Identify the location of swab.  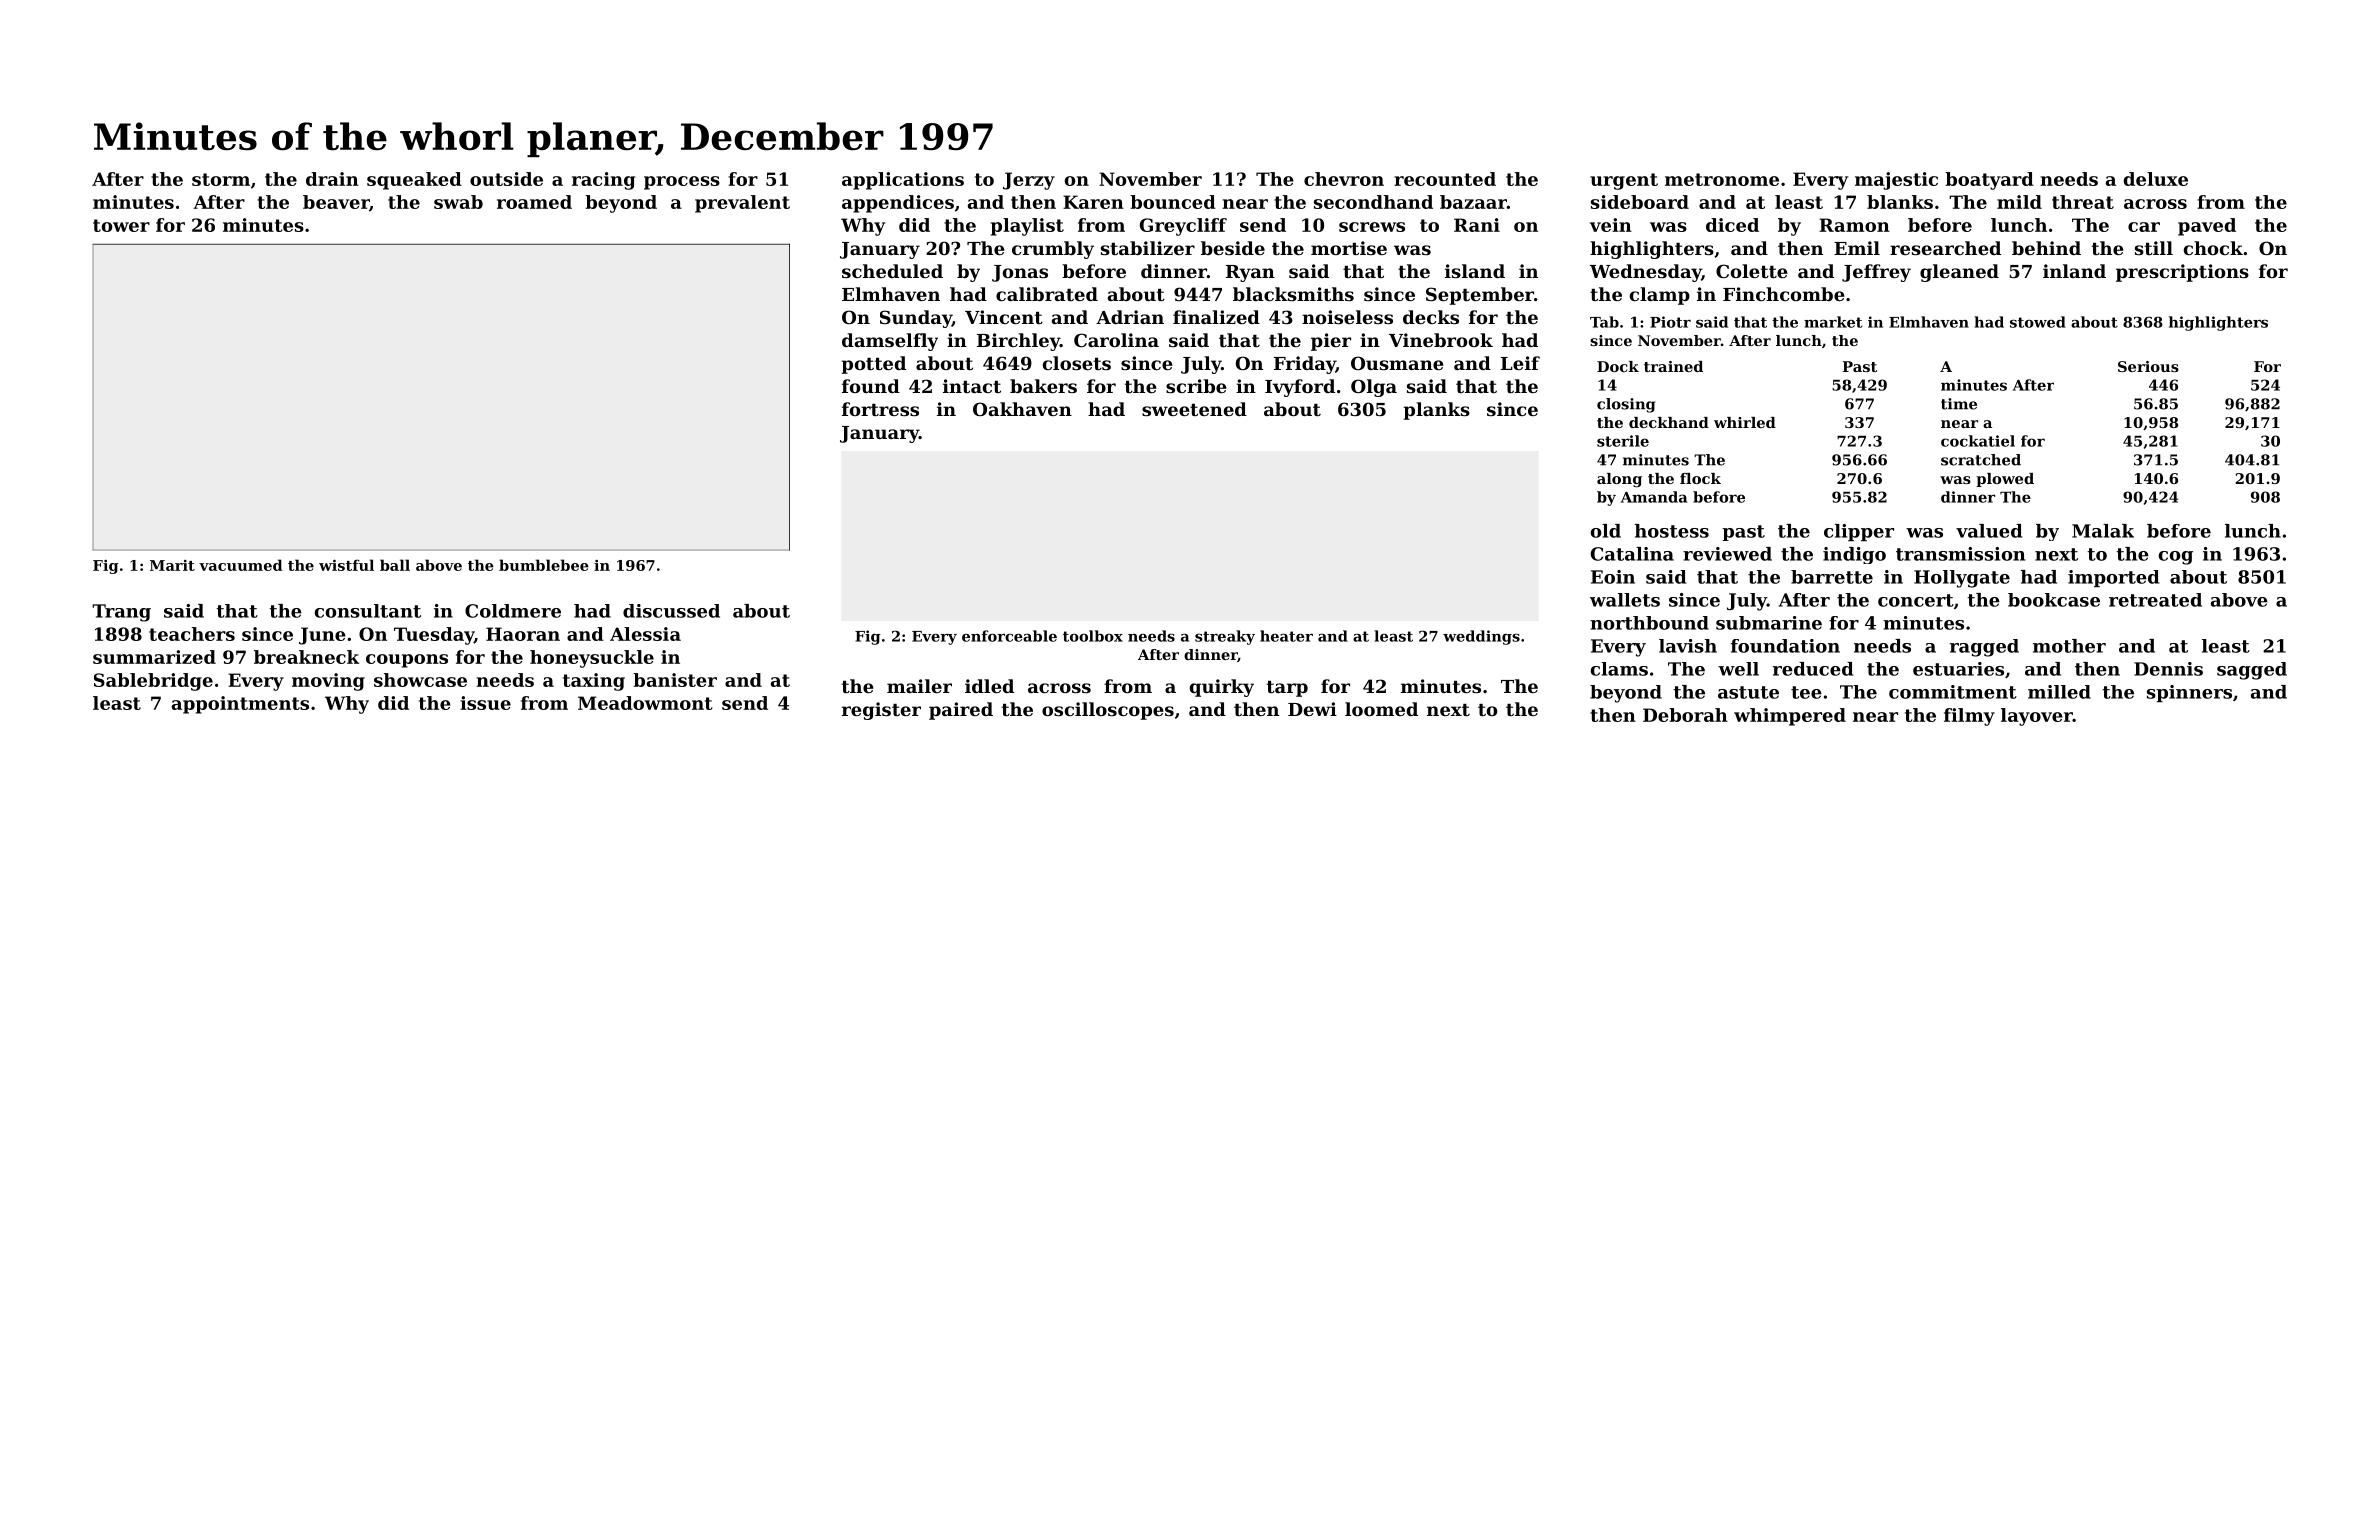
(458, 202).
